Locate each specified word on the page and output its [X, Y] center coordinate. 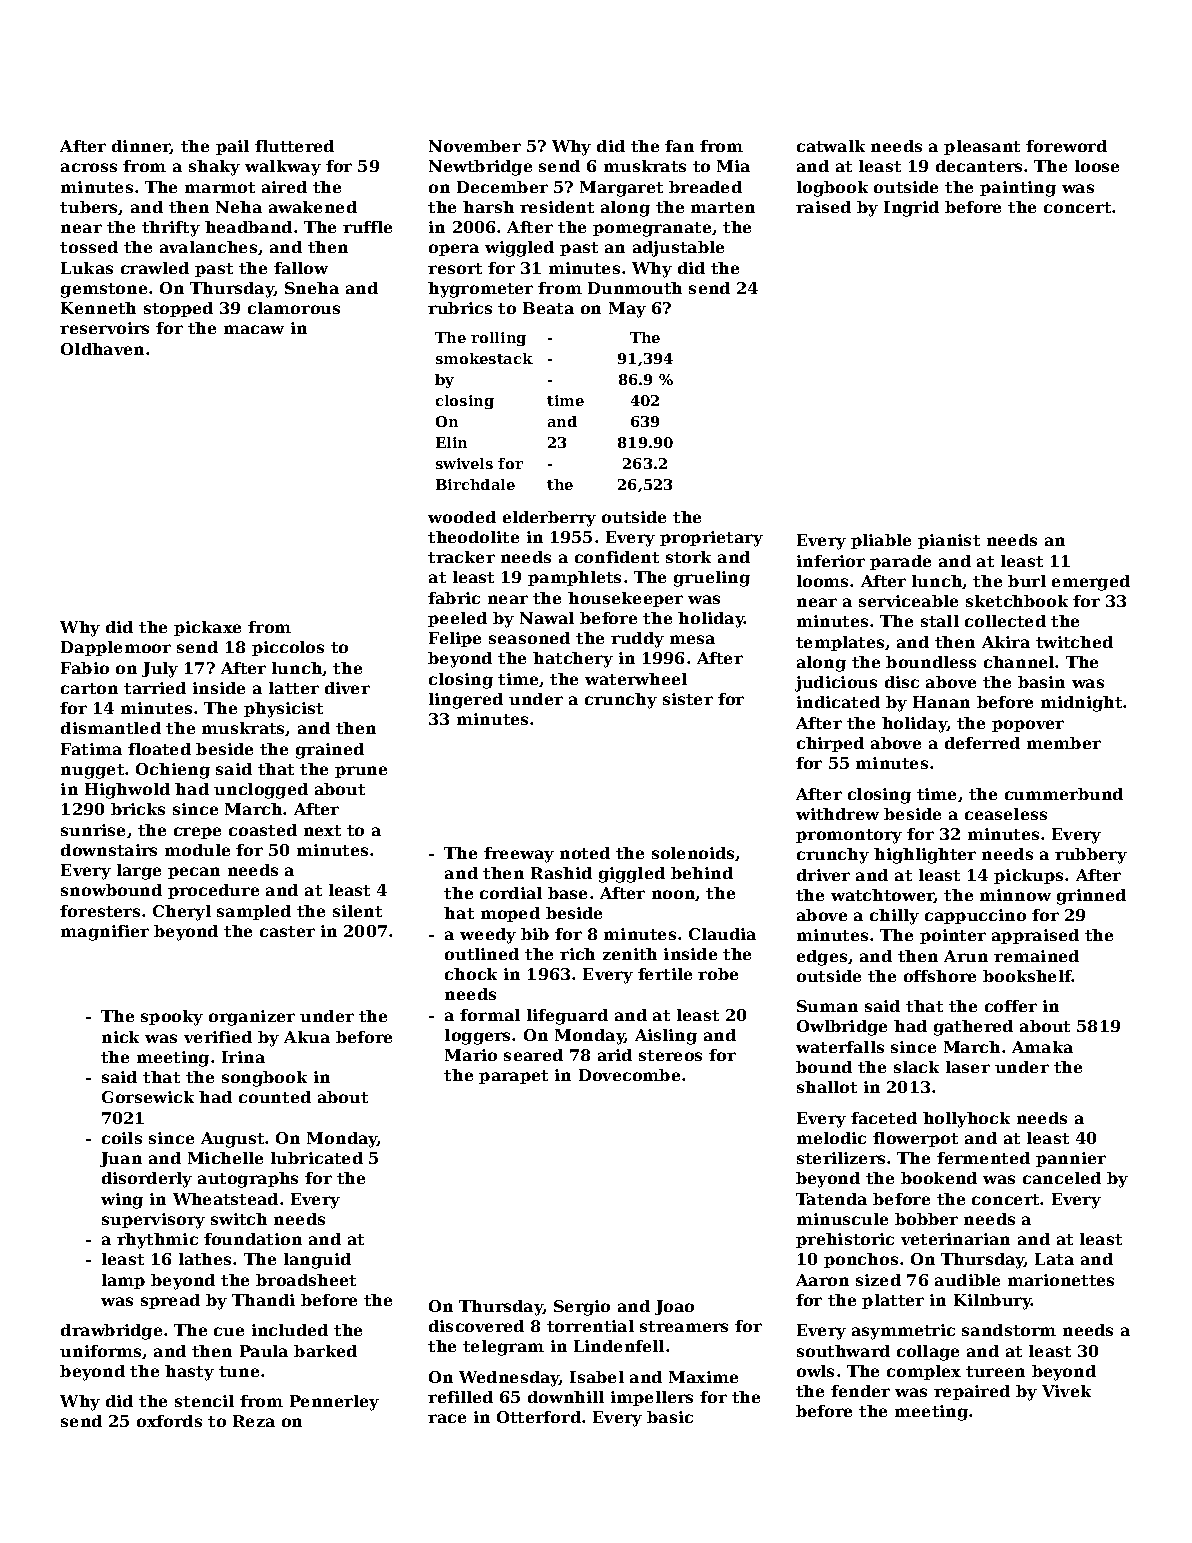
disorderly [147, 1180]
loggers [477, 1037]
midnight [1082, 704]
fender [860, 1391]
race [447, 1418]
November [475, 146]
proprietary [711, 539]
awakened [313, 207]
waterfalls [840, 1047]
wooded [462, 517]
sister [688, 699]
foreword [1066, 146]
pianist [949, 541]
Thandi [263, 1300]
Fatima [91, 749]
